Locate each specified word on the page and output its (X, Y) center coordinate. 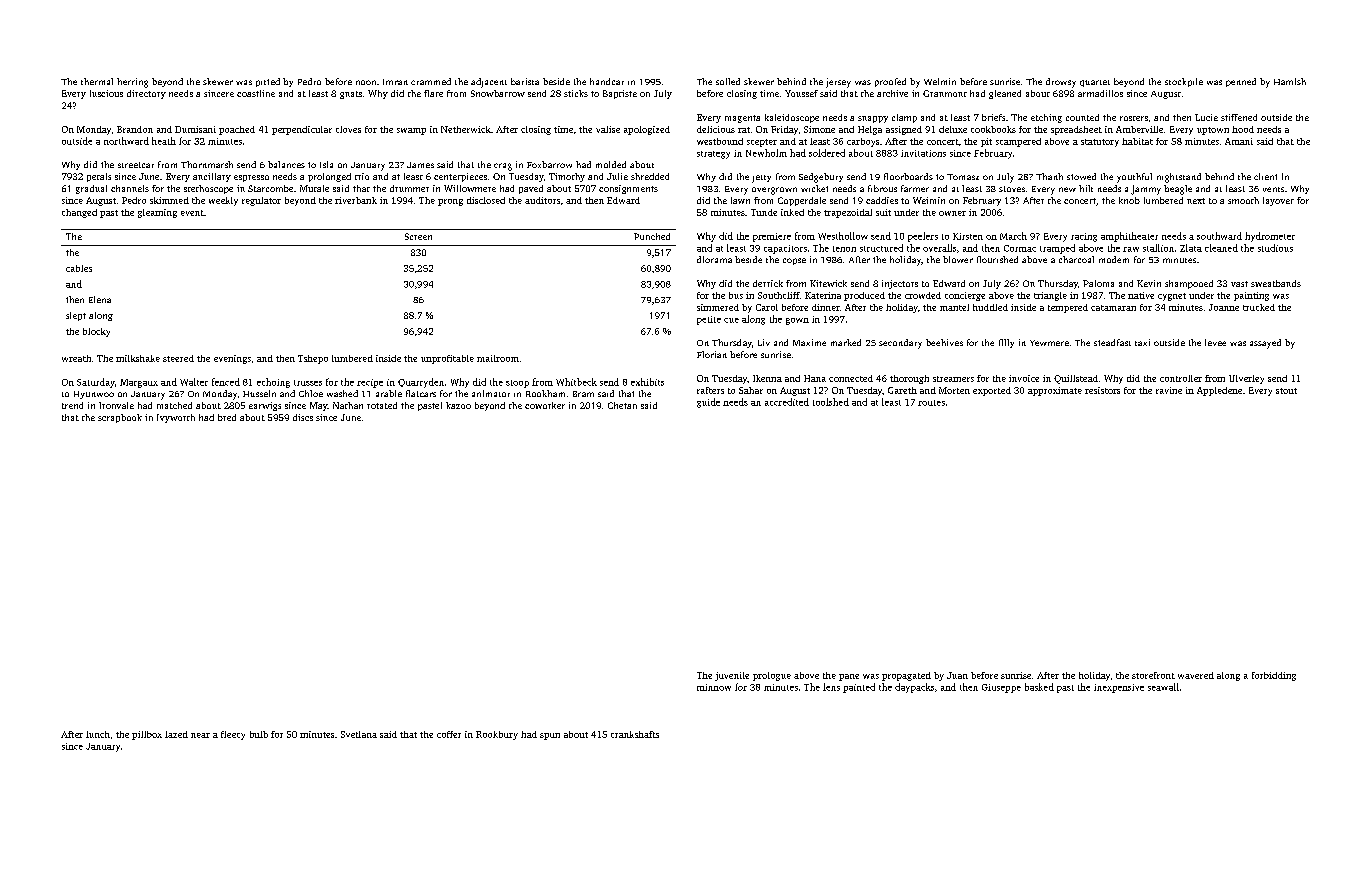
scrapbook (120, 418)
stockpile (1184, 82)
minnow (714, 687)
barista (525, 81)
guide (708, 403)
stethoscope (208, 189)
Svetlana (359, 734)
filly (1006, 343)
